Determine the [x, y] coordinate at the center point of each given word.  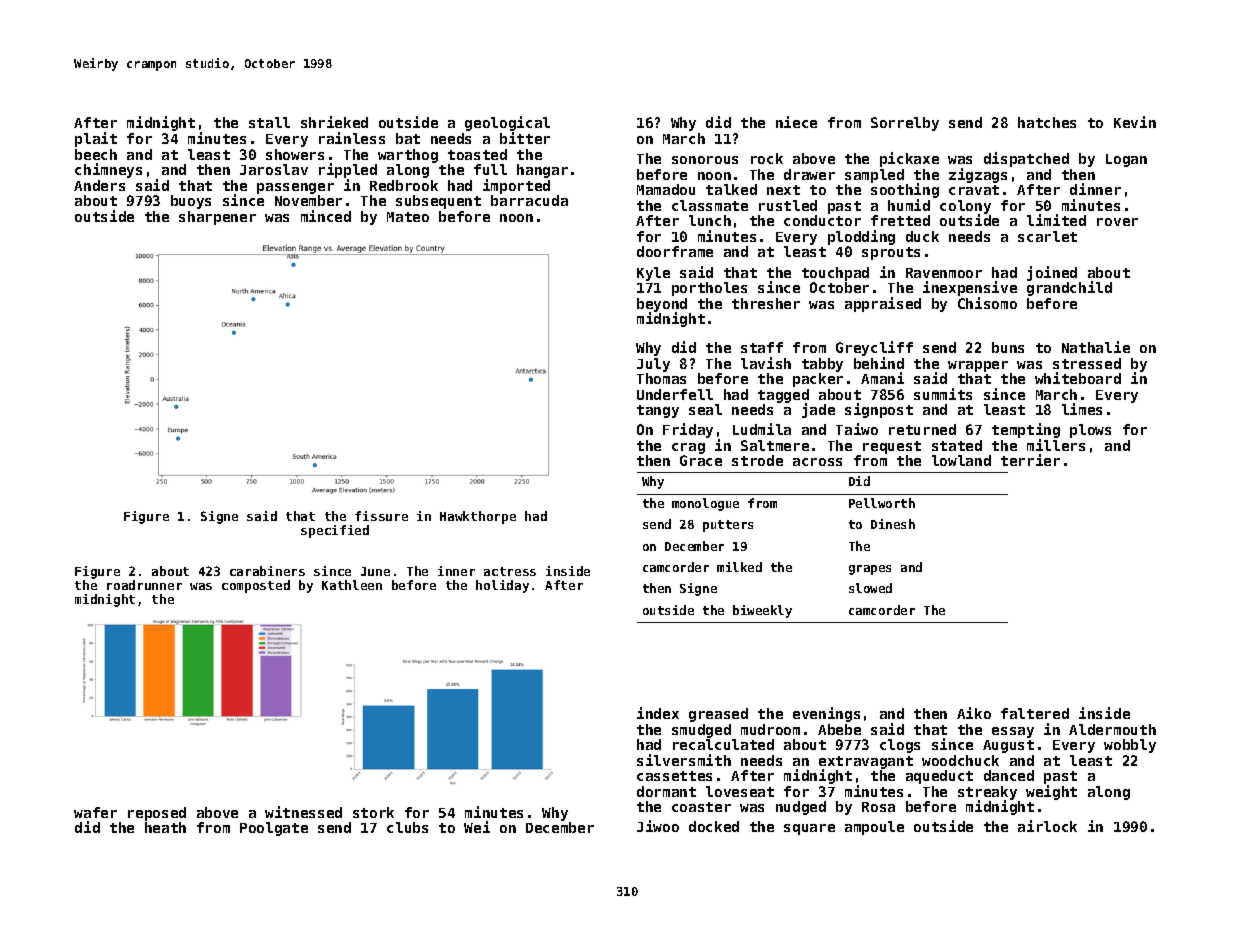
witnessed [303, 812]
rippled [348, 170]
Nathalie [1096, 347]
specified [335, 531]
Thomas [661, 378]
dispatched [1026, 159]
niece [796, 122]
